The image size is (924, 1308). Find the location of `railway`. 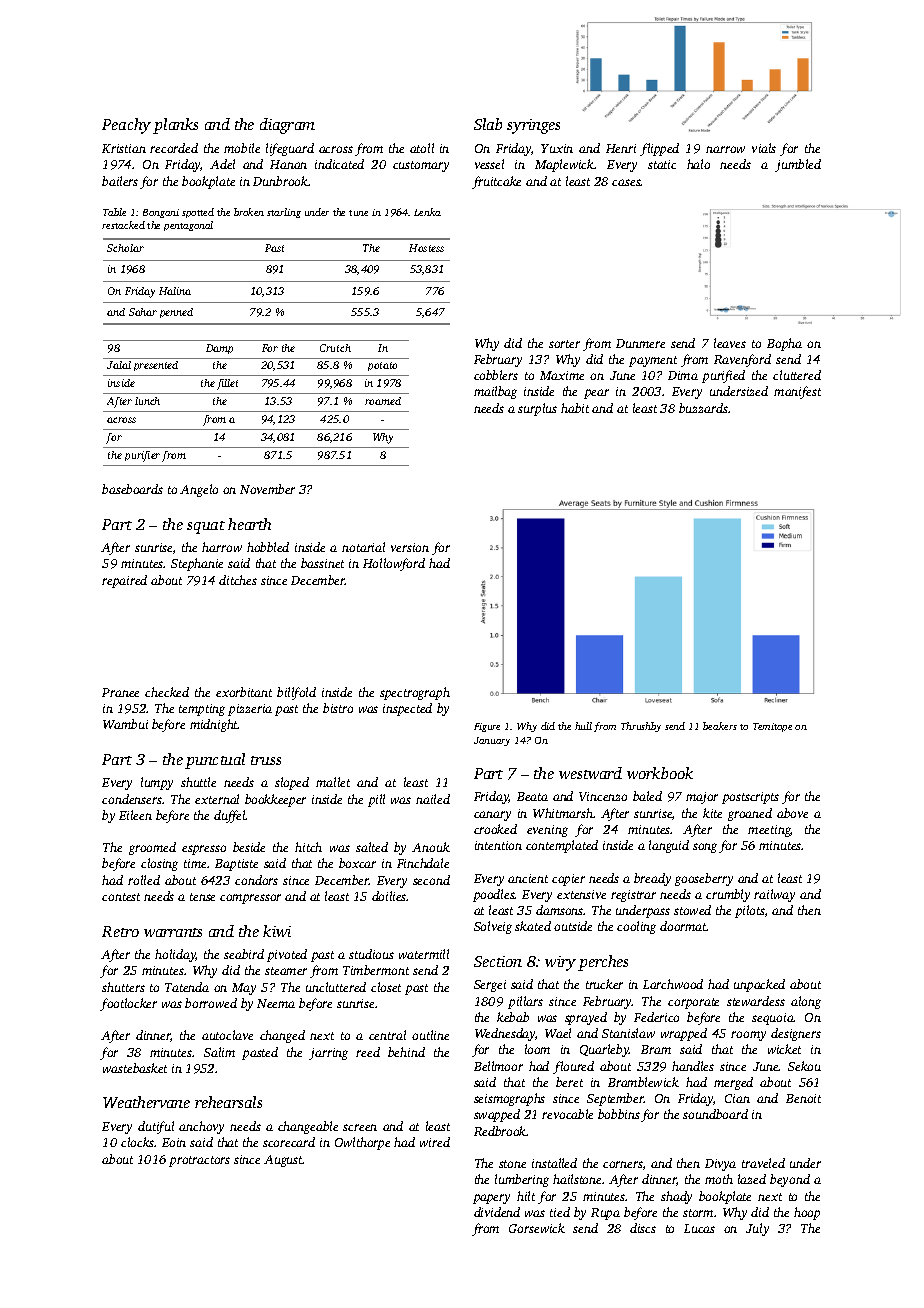

railway is located at coordinates (774, 895).
